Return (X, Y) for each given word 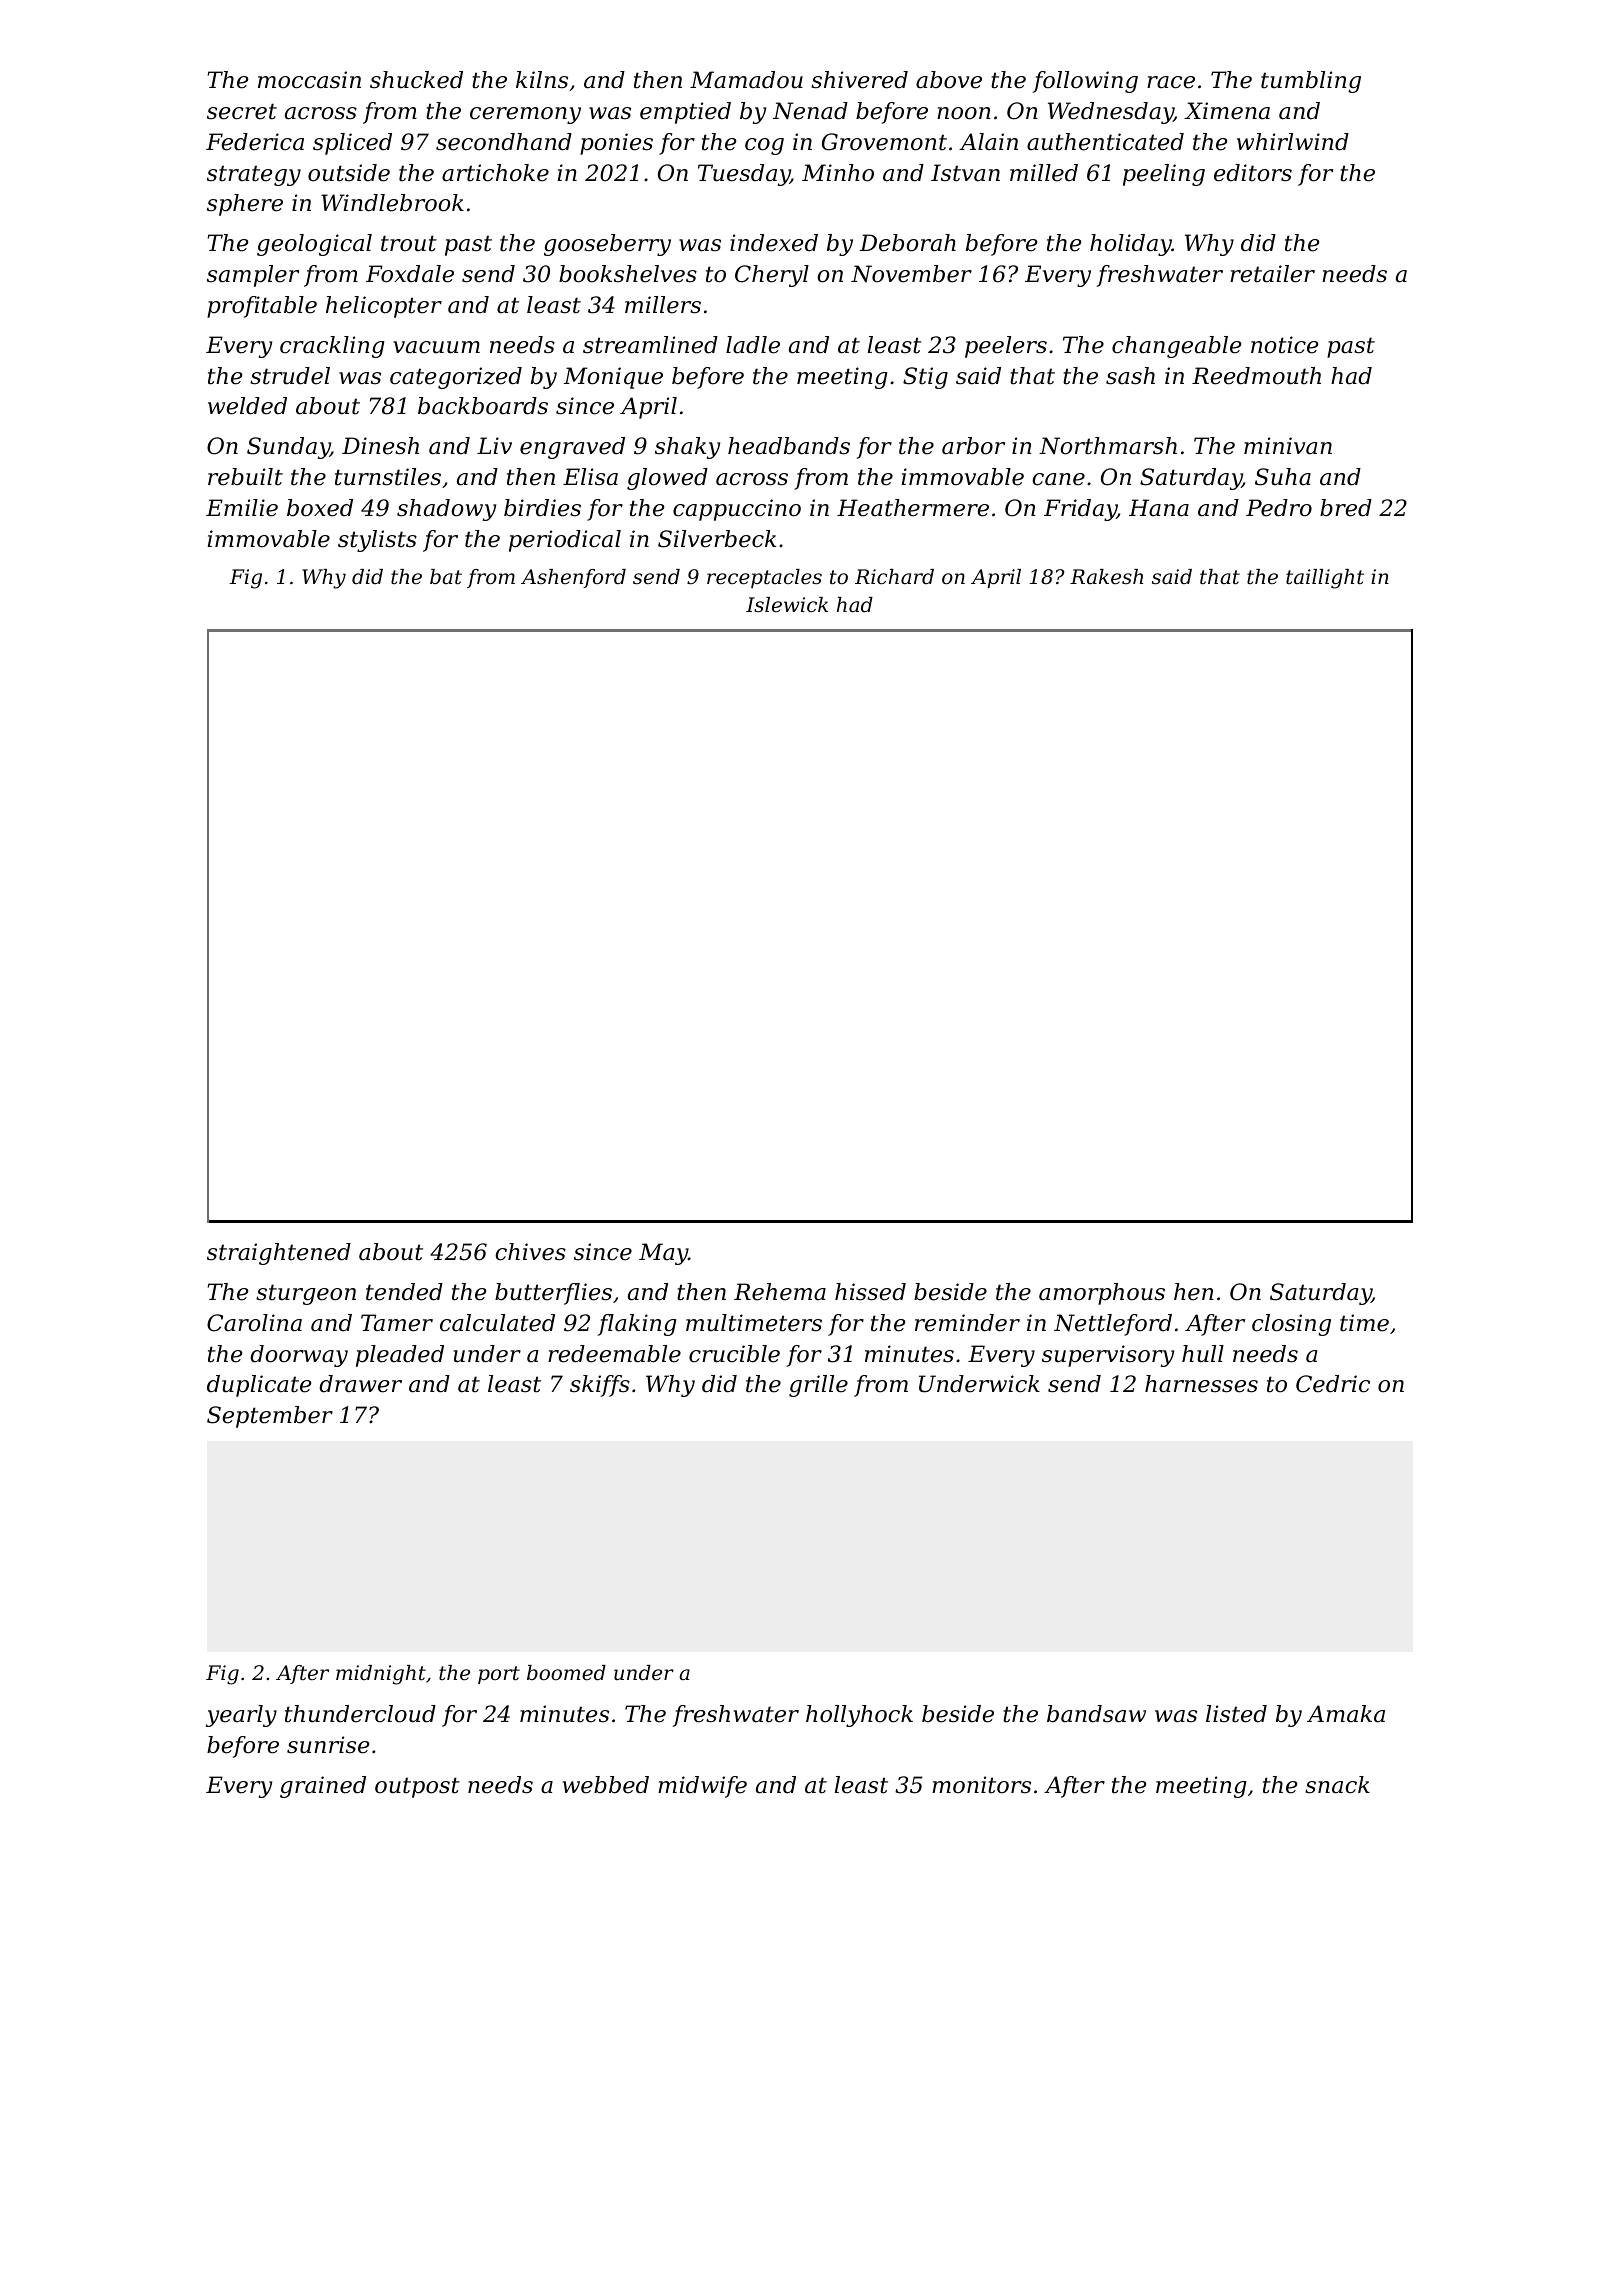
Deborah (908, 243)
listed (1236, 1714)
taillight (1325, 579)
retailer (1272, 274)
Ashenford (573, 578)
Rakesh (1106, 576)
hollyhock (859, 1716)
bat (446, 577)
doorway (299, 1356)
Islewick (787, 605)
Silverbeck (717, 539)
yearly (241, 1716)
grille (818, 1386)
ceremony (525, 115)
